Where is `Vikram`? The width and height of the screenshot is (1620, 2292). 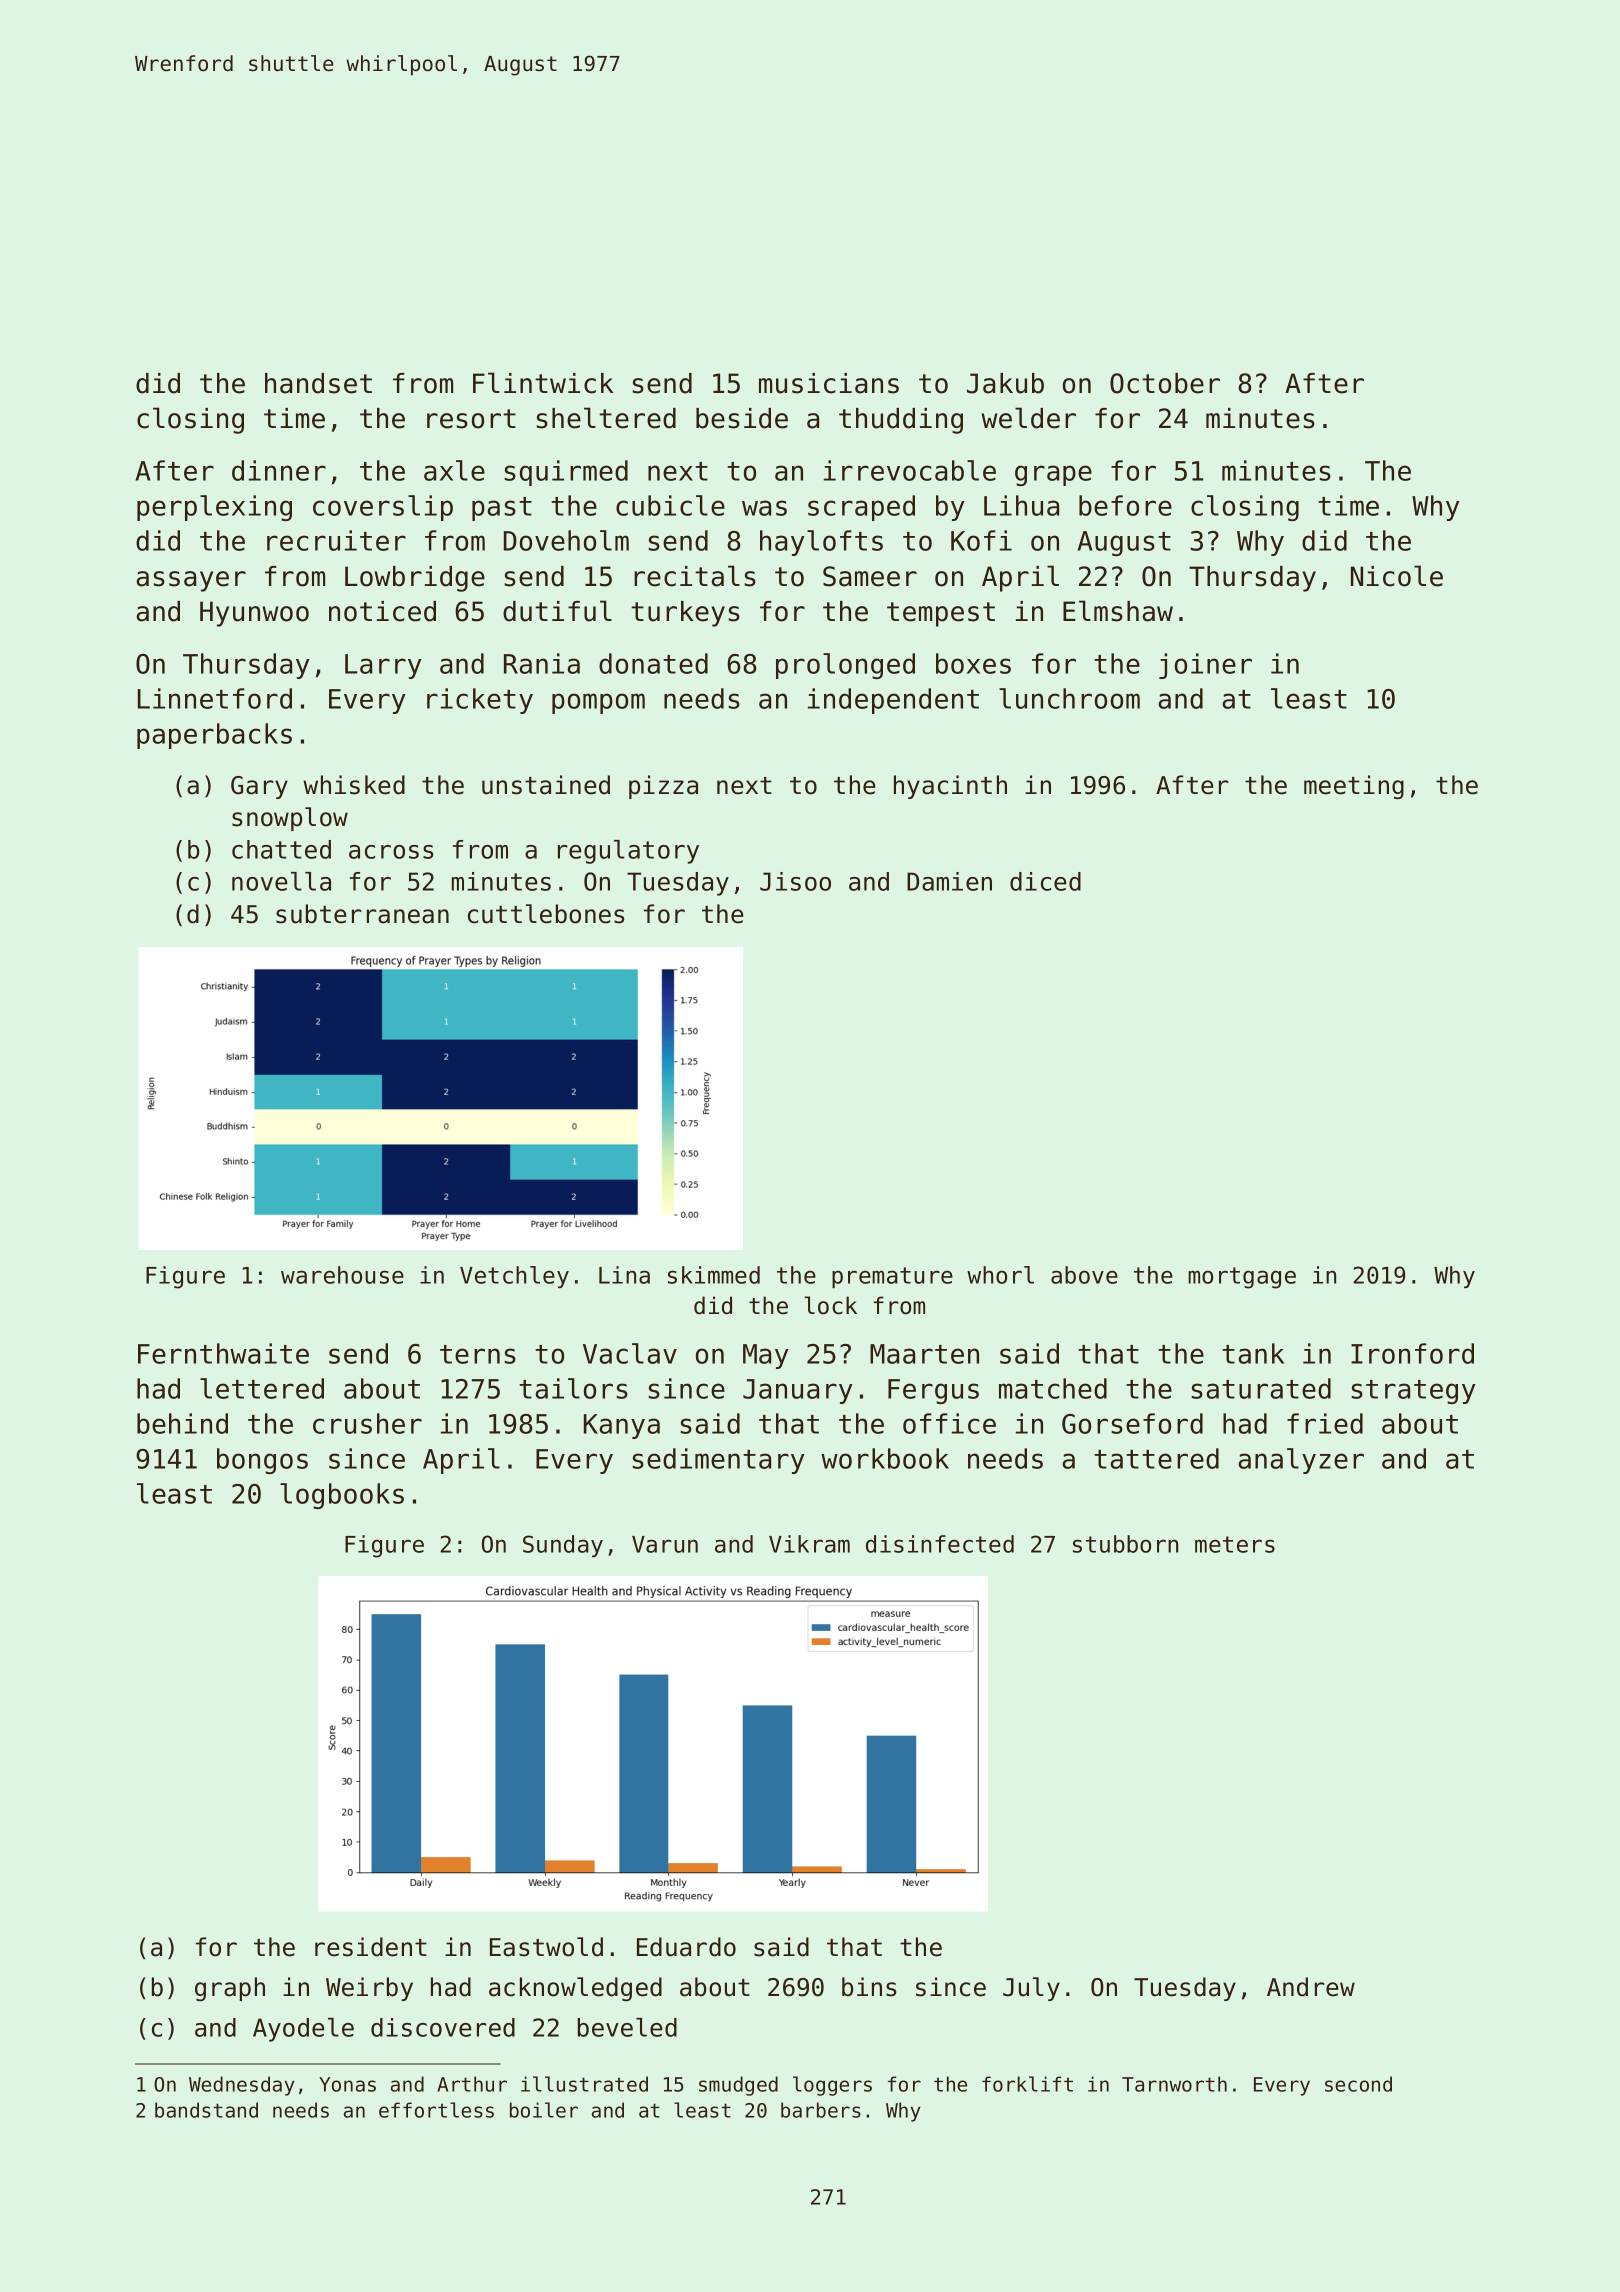 Vikram is located at coordinates (809, 1544).
